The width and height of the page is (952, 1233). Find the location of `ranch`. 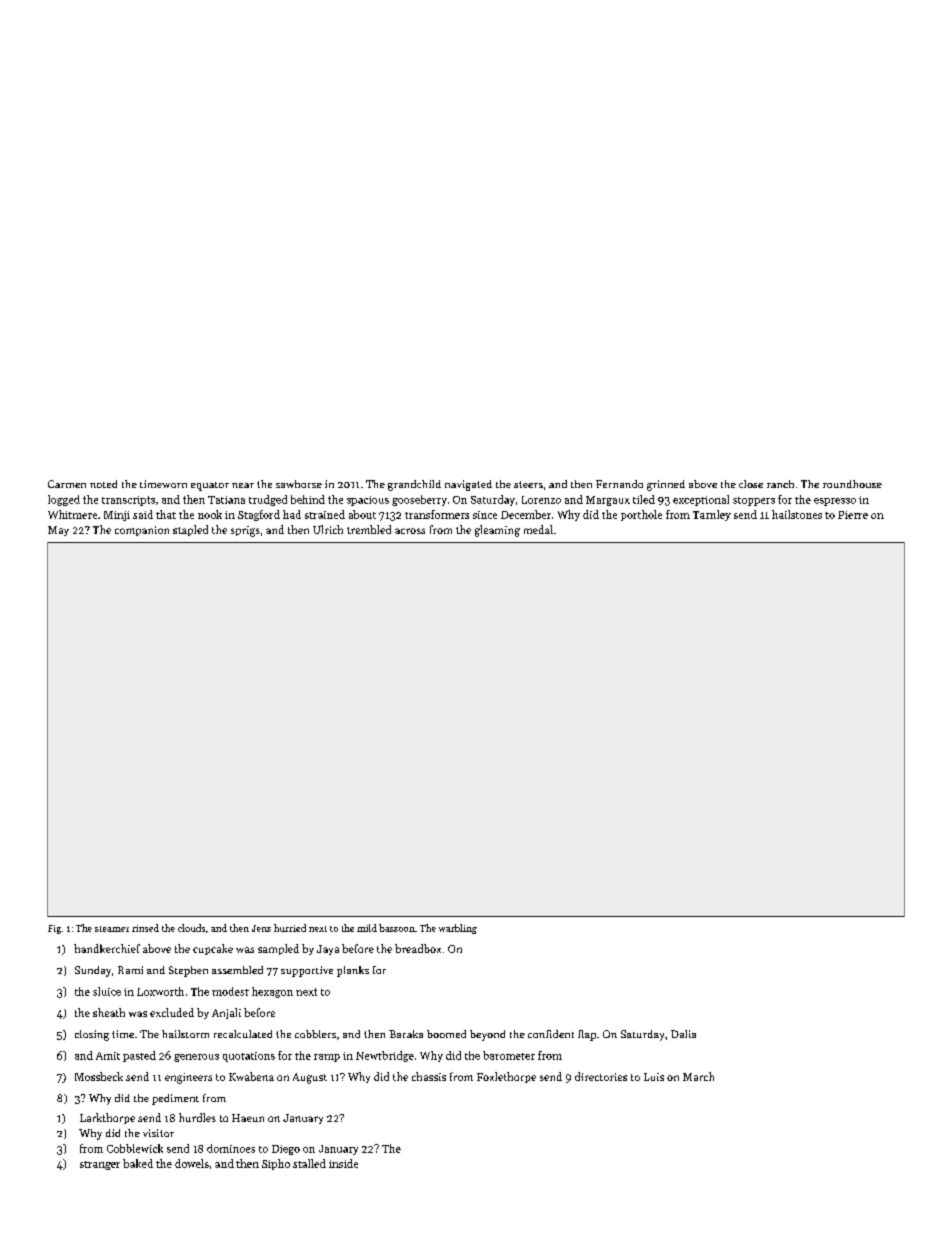

ranch is located at coordinates (780, 484).
